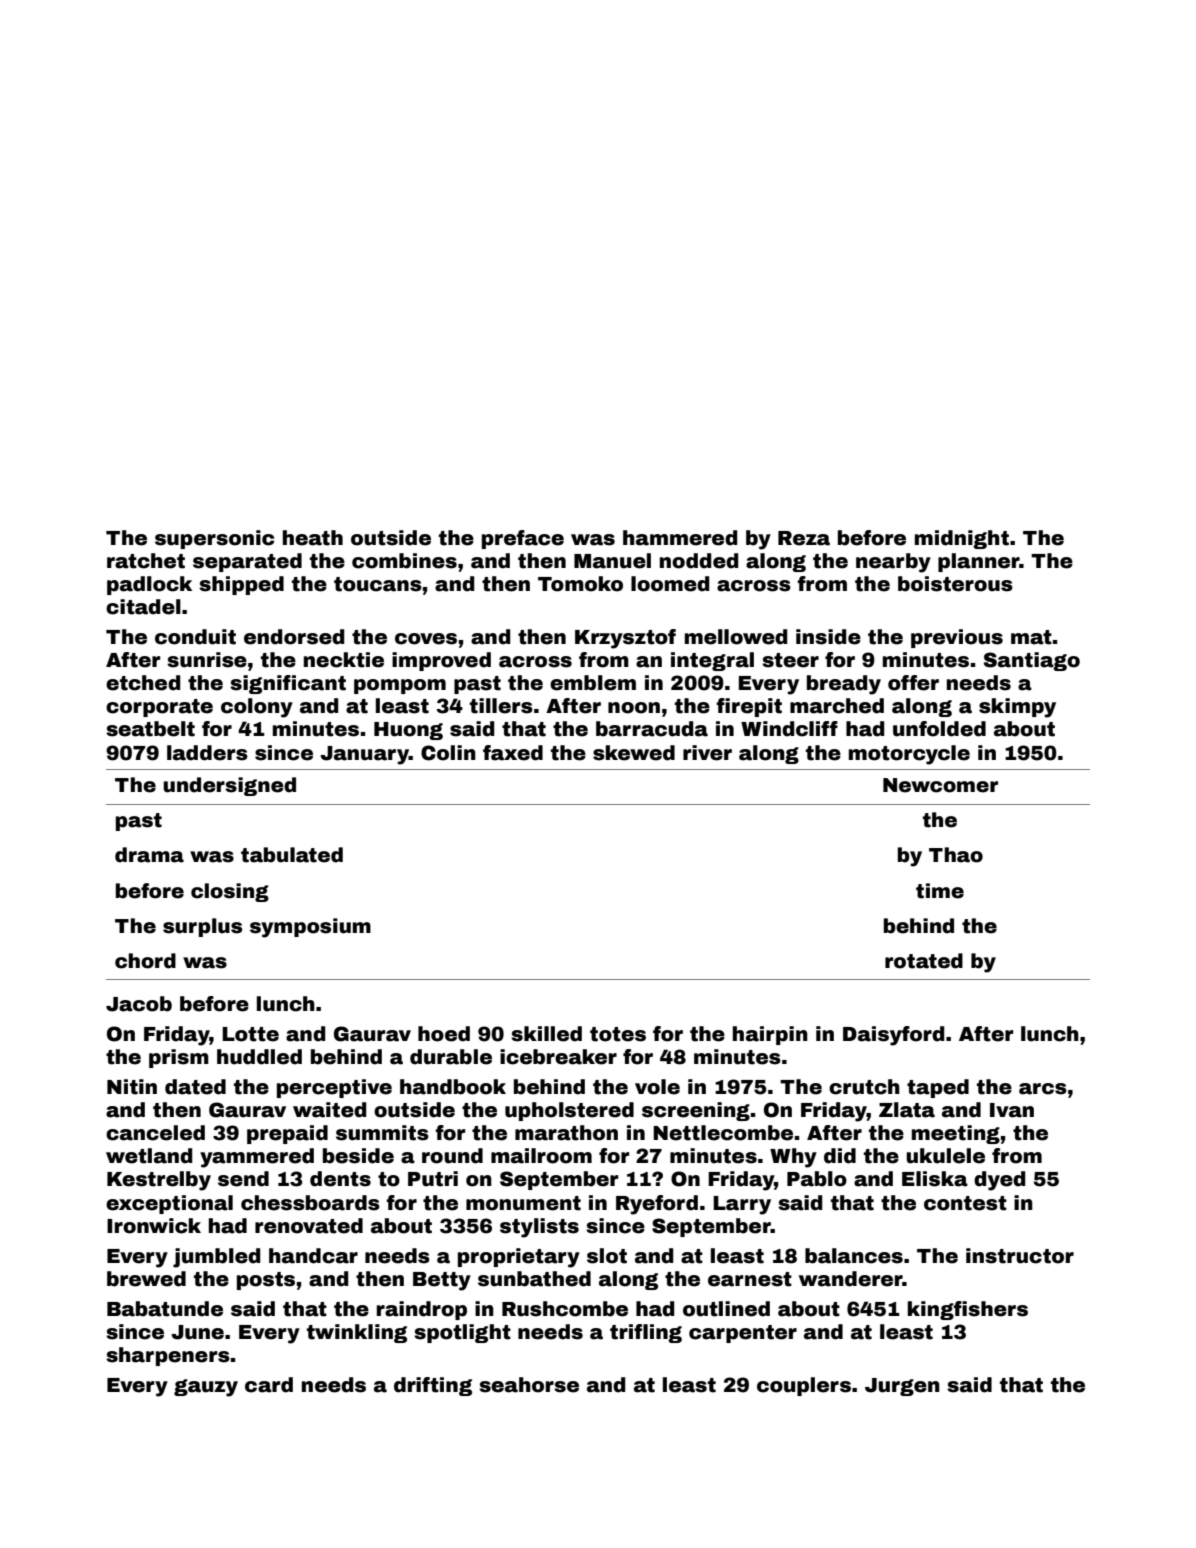 This image has width=1196, height=1548. What do you see at coordinates (364, 755) in the image?
I see `January` at bounding box center [364, 755].
